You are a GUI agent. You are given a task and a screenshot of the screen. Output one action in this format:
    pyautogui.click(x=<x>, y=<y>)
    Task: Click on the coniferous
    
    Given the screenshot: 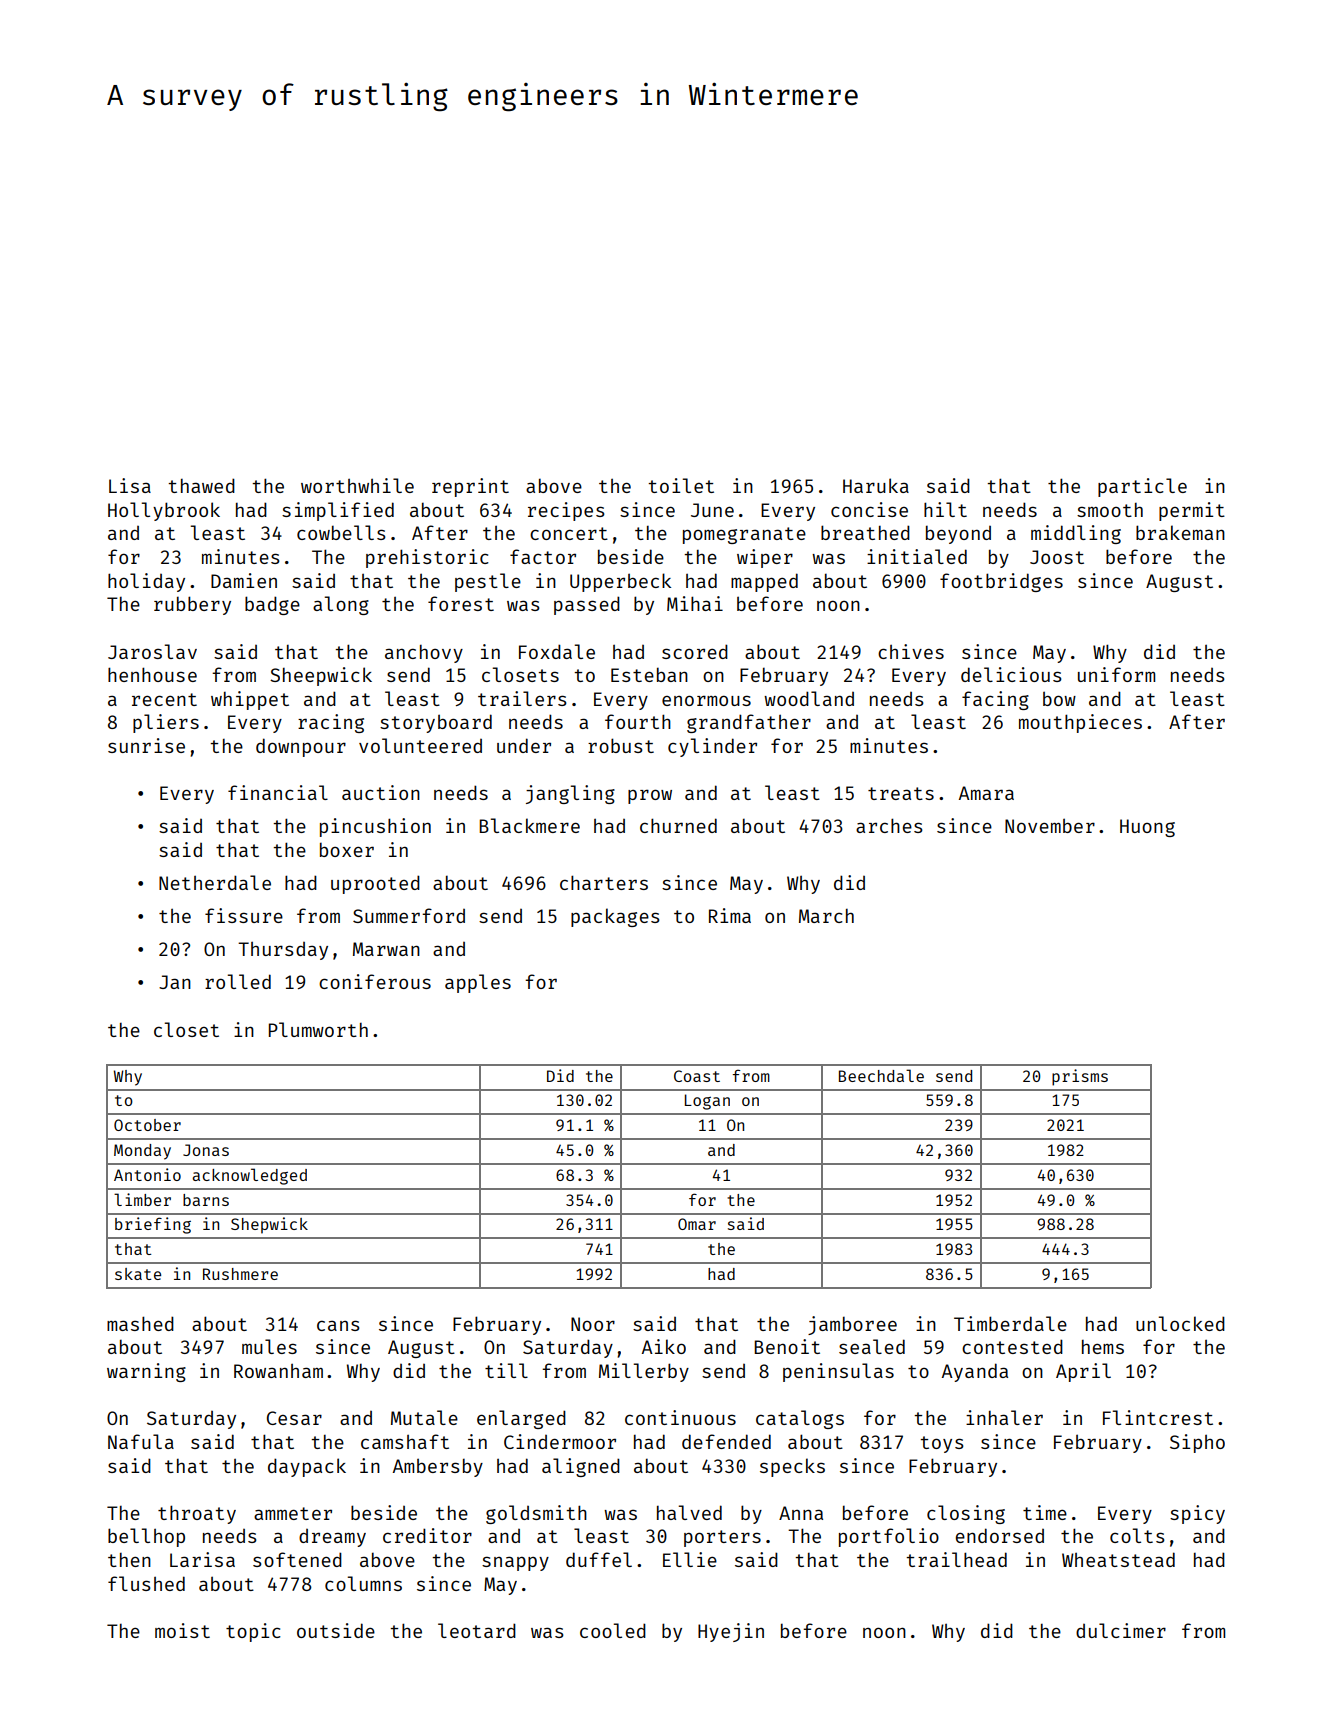 What is the action you would take?
    pyautogui.click(x=375, y=981)
